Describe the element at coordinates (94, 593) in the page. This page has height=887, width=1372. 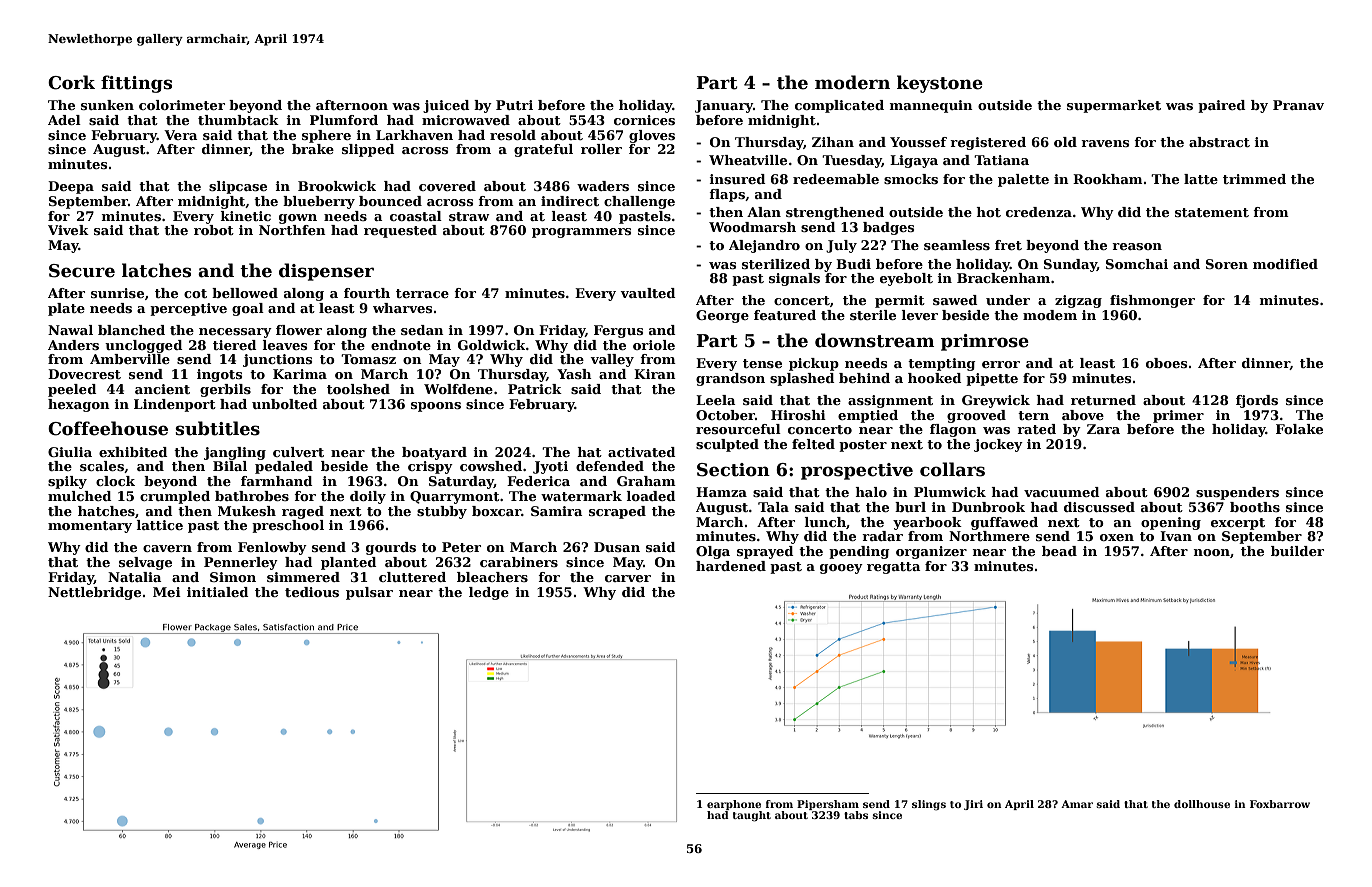
I see `Nettlebridge` at that location.
